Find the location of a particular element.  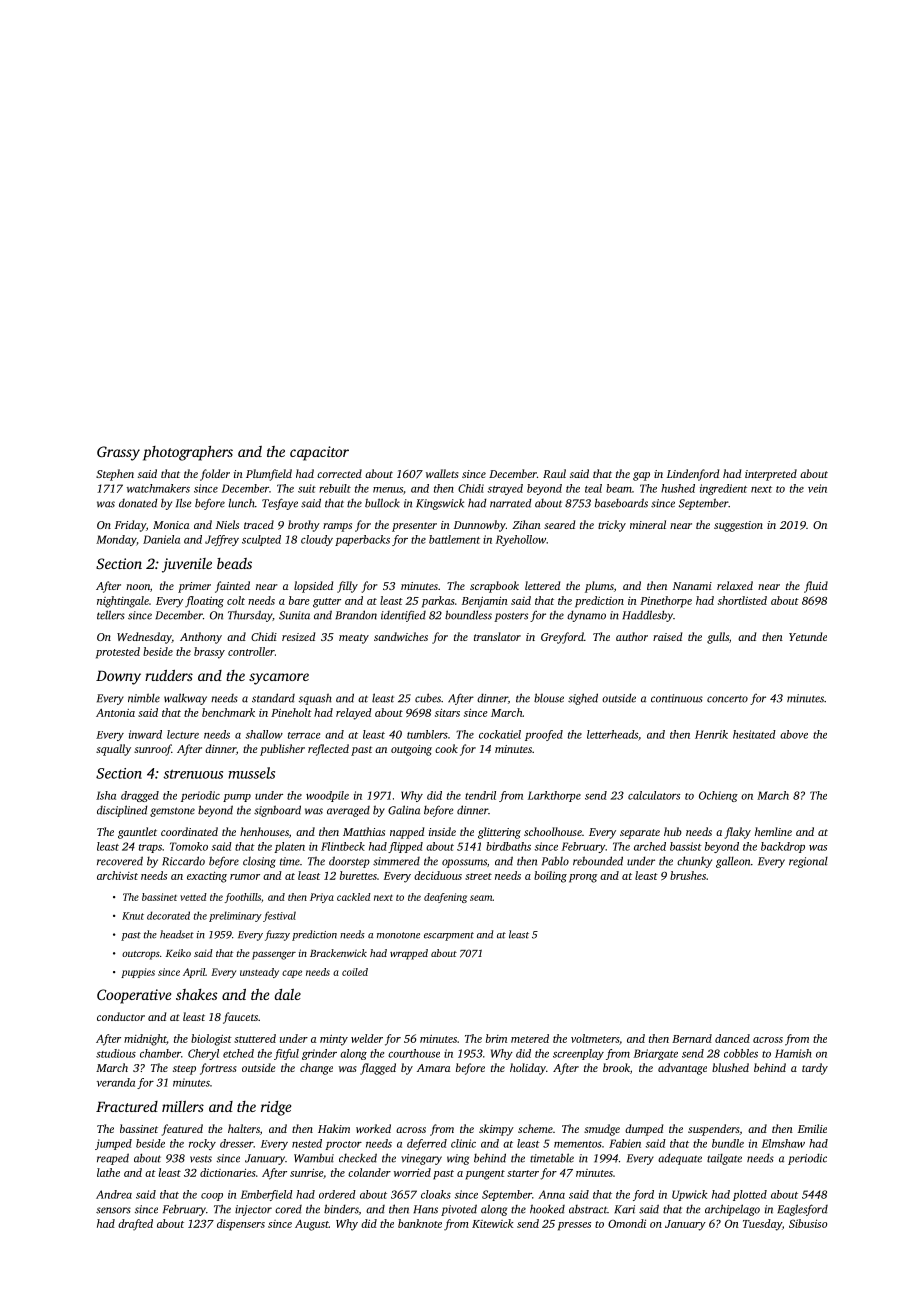

Kitewick is located at coordinates (492, 1223).
